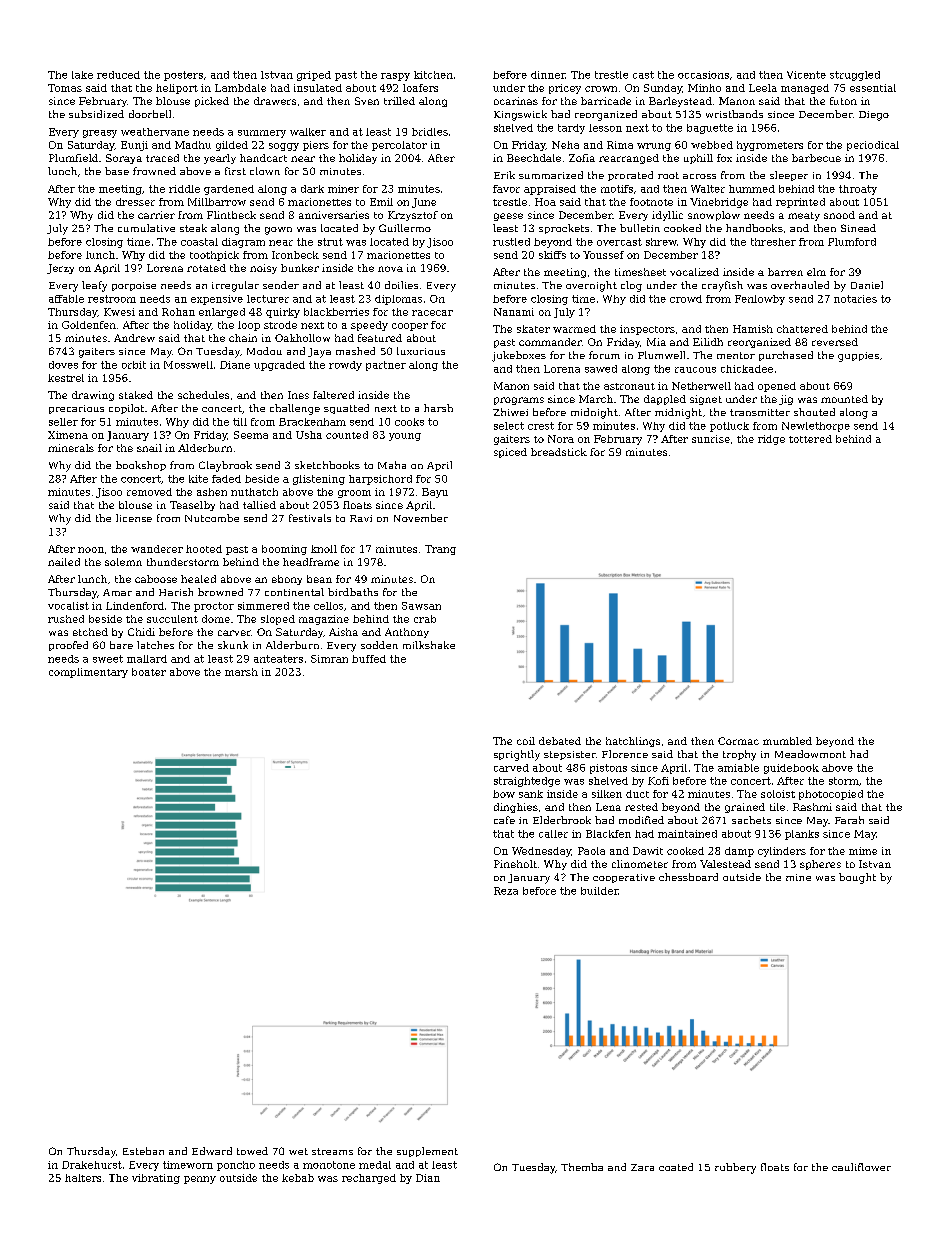 This document has height=1233, width=952. I want to click on drawing, so click(93, 396).
